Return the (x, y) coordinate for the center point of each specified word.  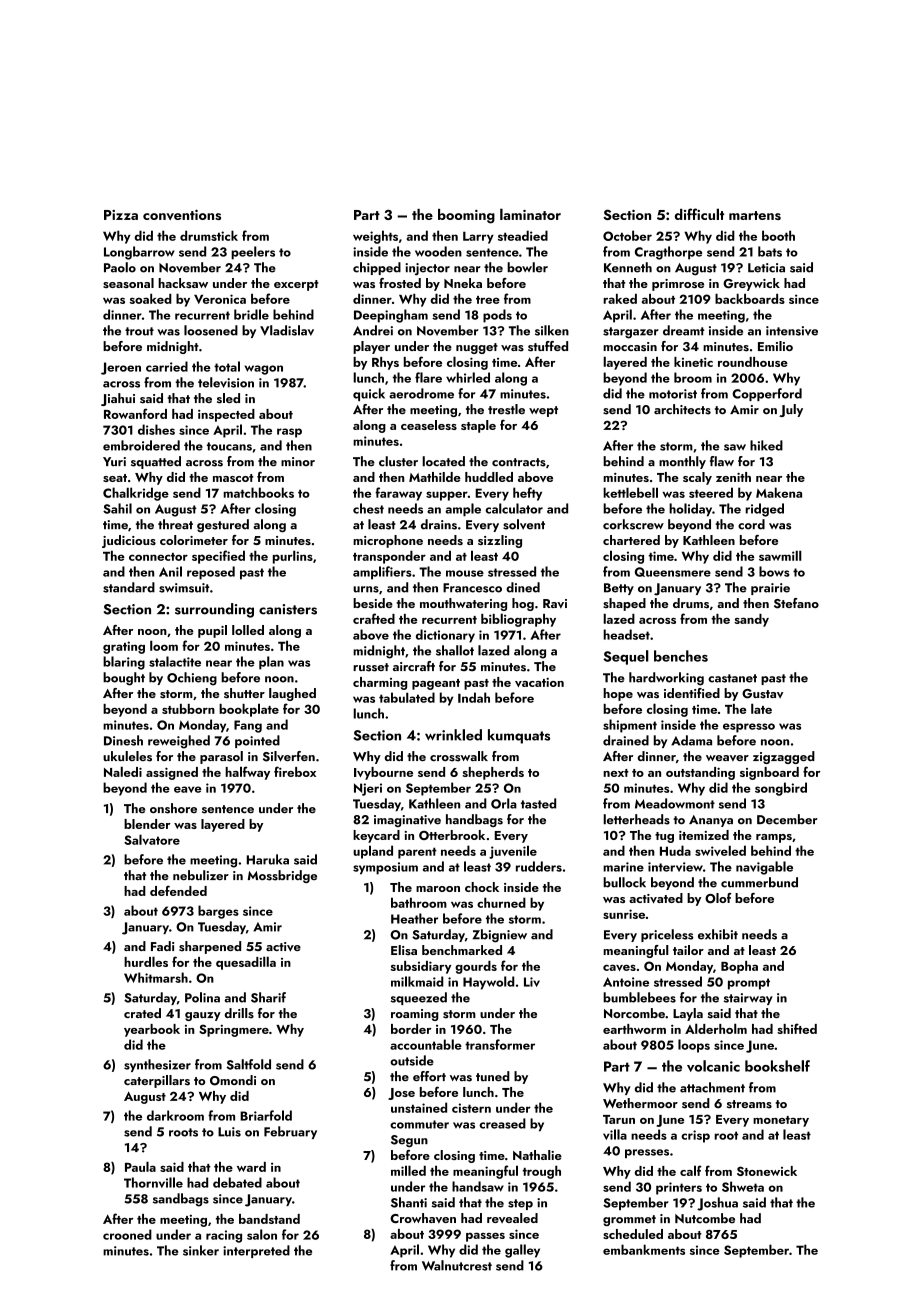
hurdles (146, 961)
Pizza (121, 215)
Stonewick (767, 1171)
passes (485, 1237)
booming (466, 216)
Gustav (763, 694)
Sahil (117, 508)
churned (501, 902)
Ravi (555, 603)
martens (755, 215)
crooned (127, 1234)
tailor (688, 950)
